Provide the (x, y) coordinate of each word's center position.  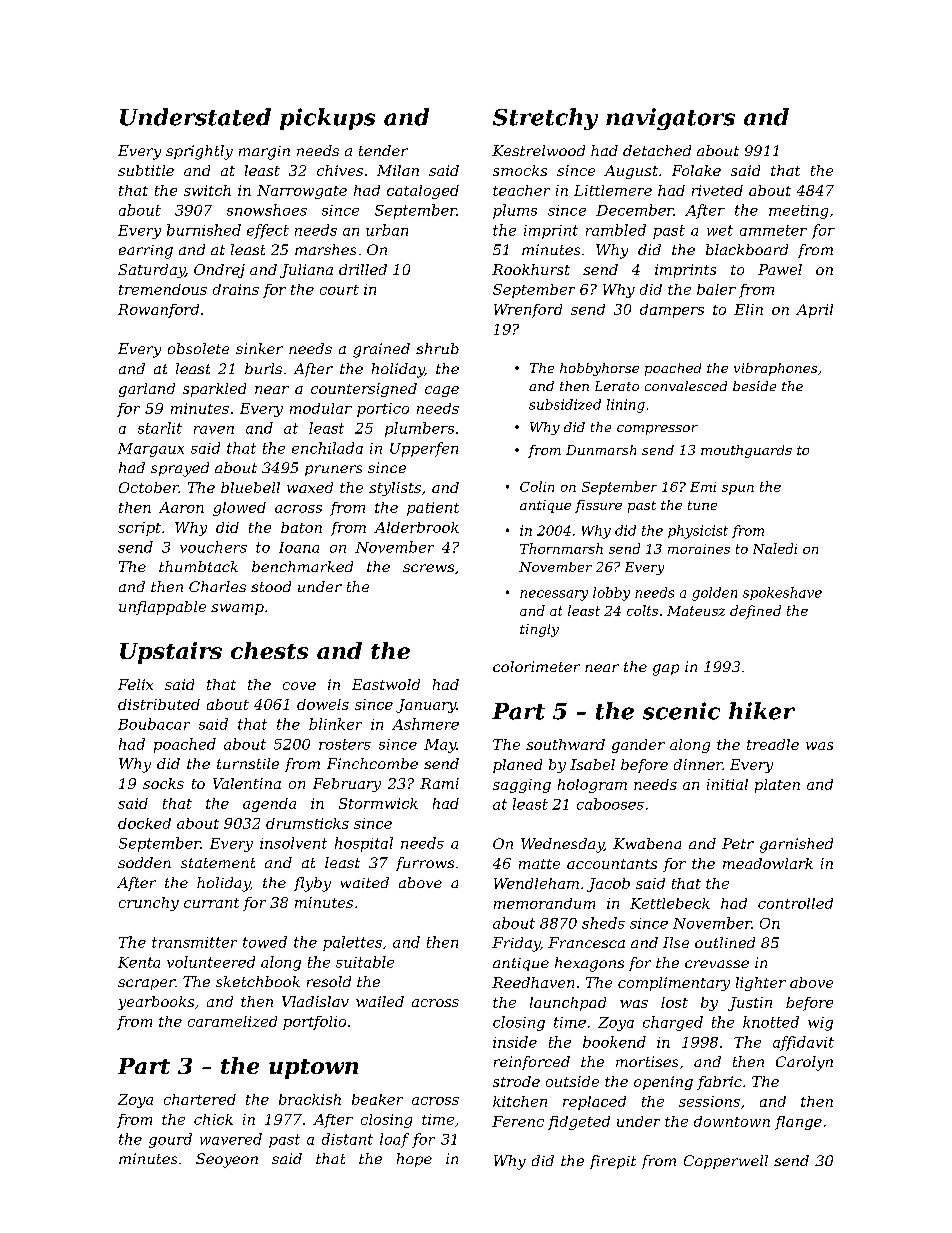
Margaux (151, 450)
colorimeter (536, 666)
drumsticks (307, 823)
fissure (598, 506)
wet (720, 230)
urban (387, 230)
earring (146, 252)
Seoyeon (227, 1160)
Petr (738, 843)
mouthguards (746, 451)
